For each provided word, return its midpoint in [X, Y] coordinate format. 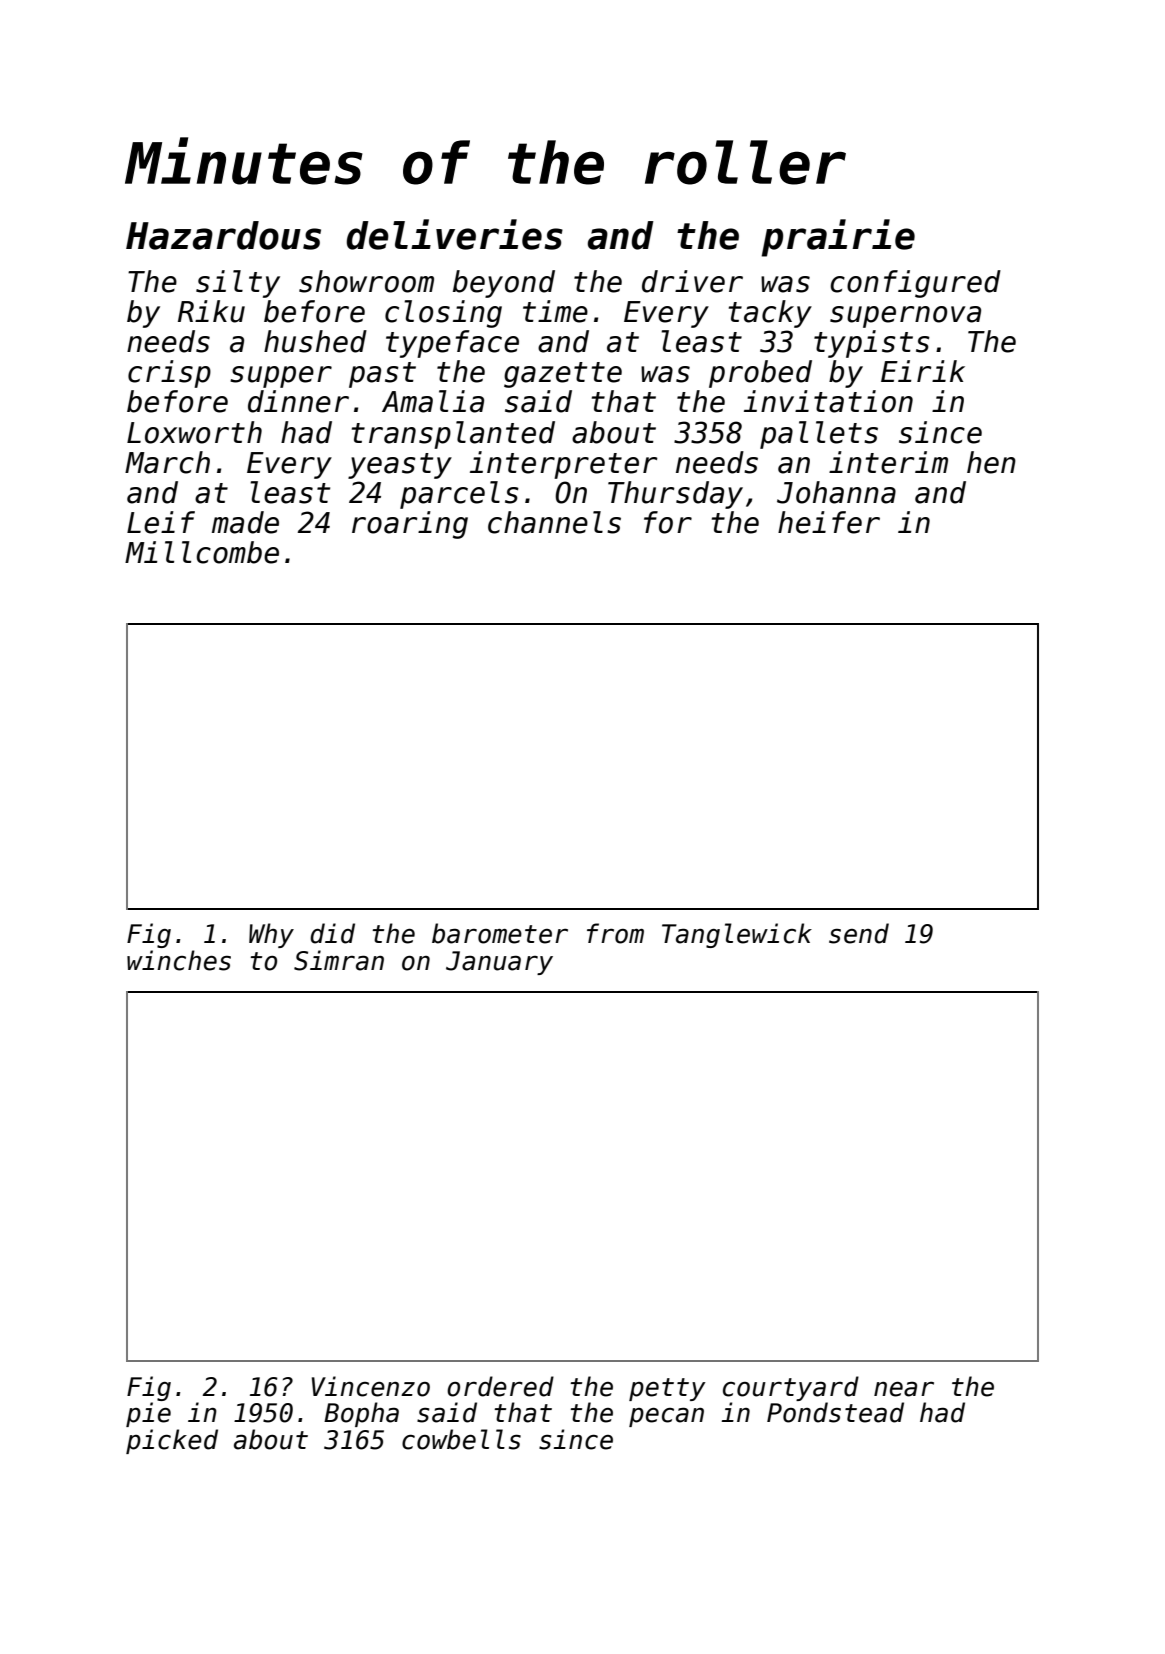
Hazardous [223, 235]
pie [148, 1414]
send [859, 933]
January [499, 963]
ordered [500, 1386]
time [555, 311]
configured [915, 284]
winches [179, 960]
